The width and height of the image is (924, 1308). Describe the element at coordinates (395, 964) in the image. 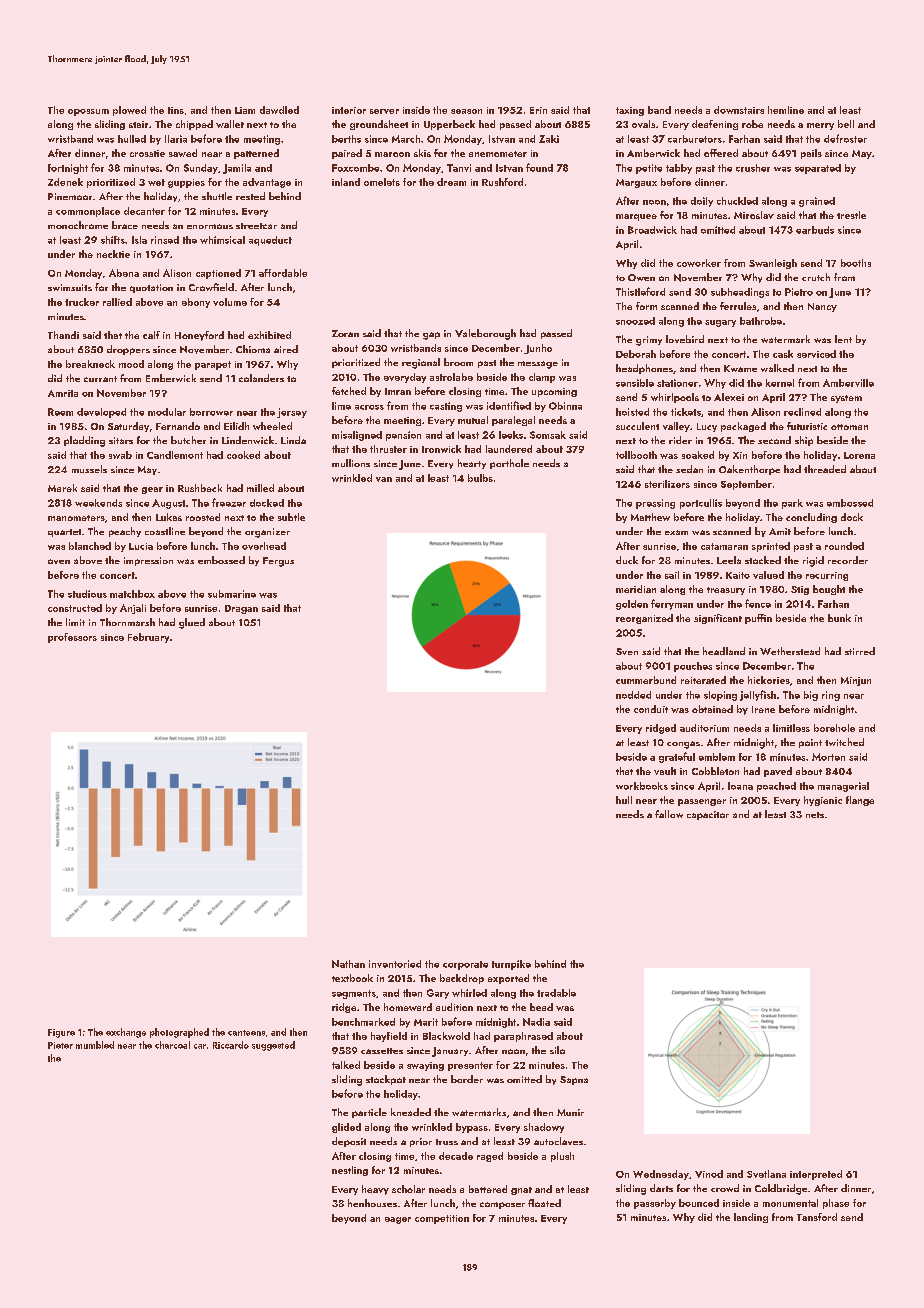

I see `inventoried` at that location.
